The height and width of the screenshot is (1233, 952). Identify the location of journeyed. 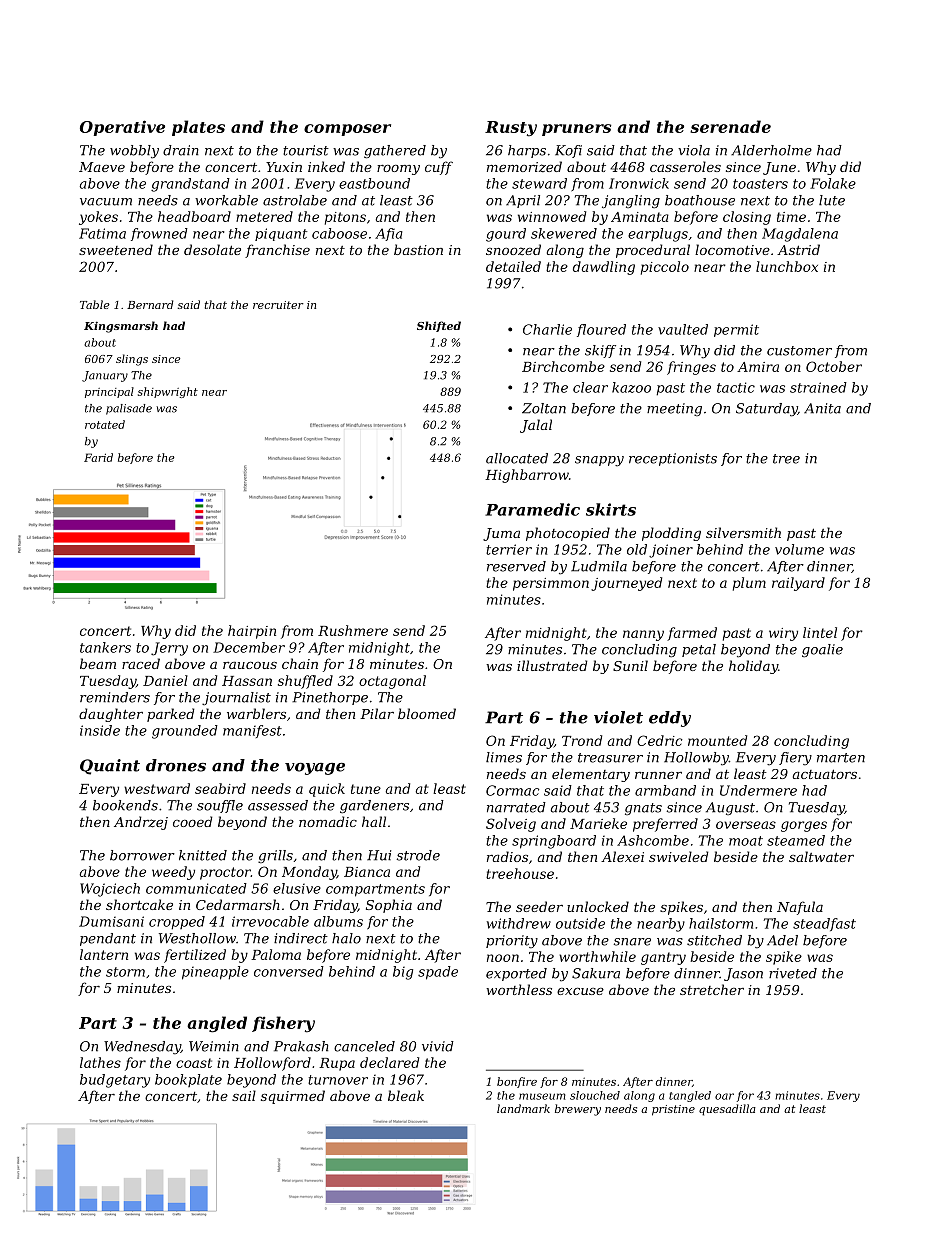
(626, 584).
